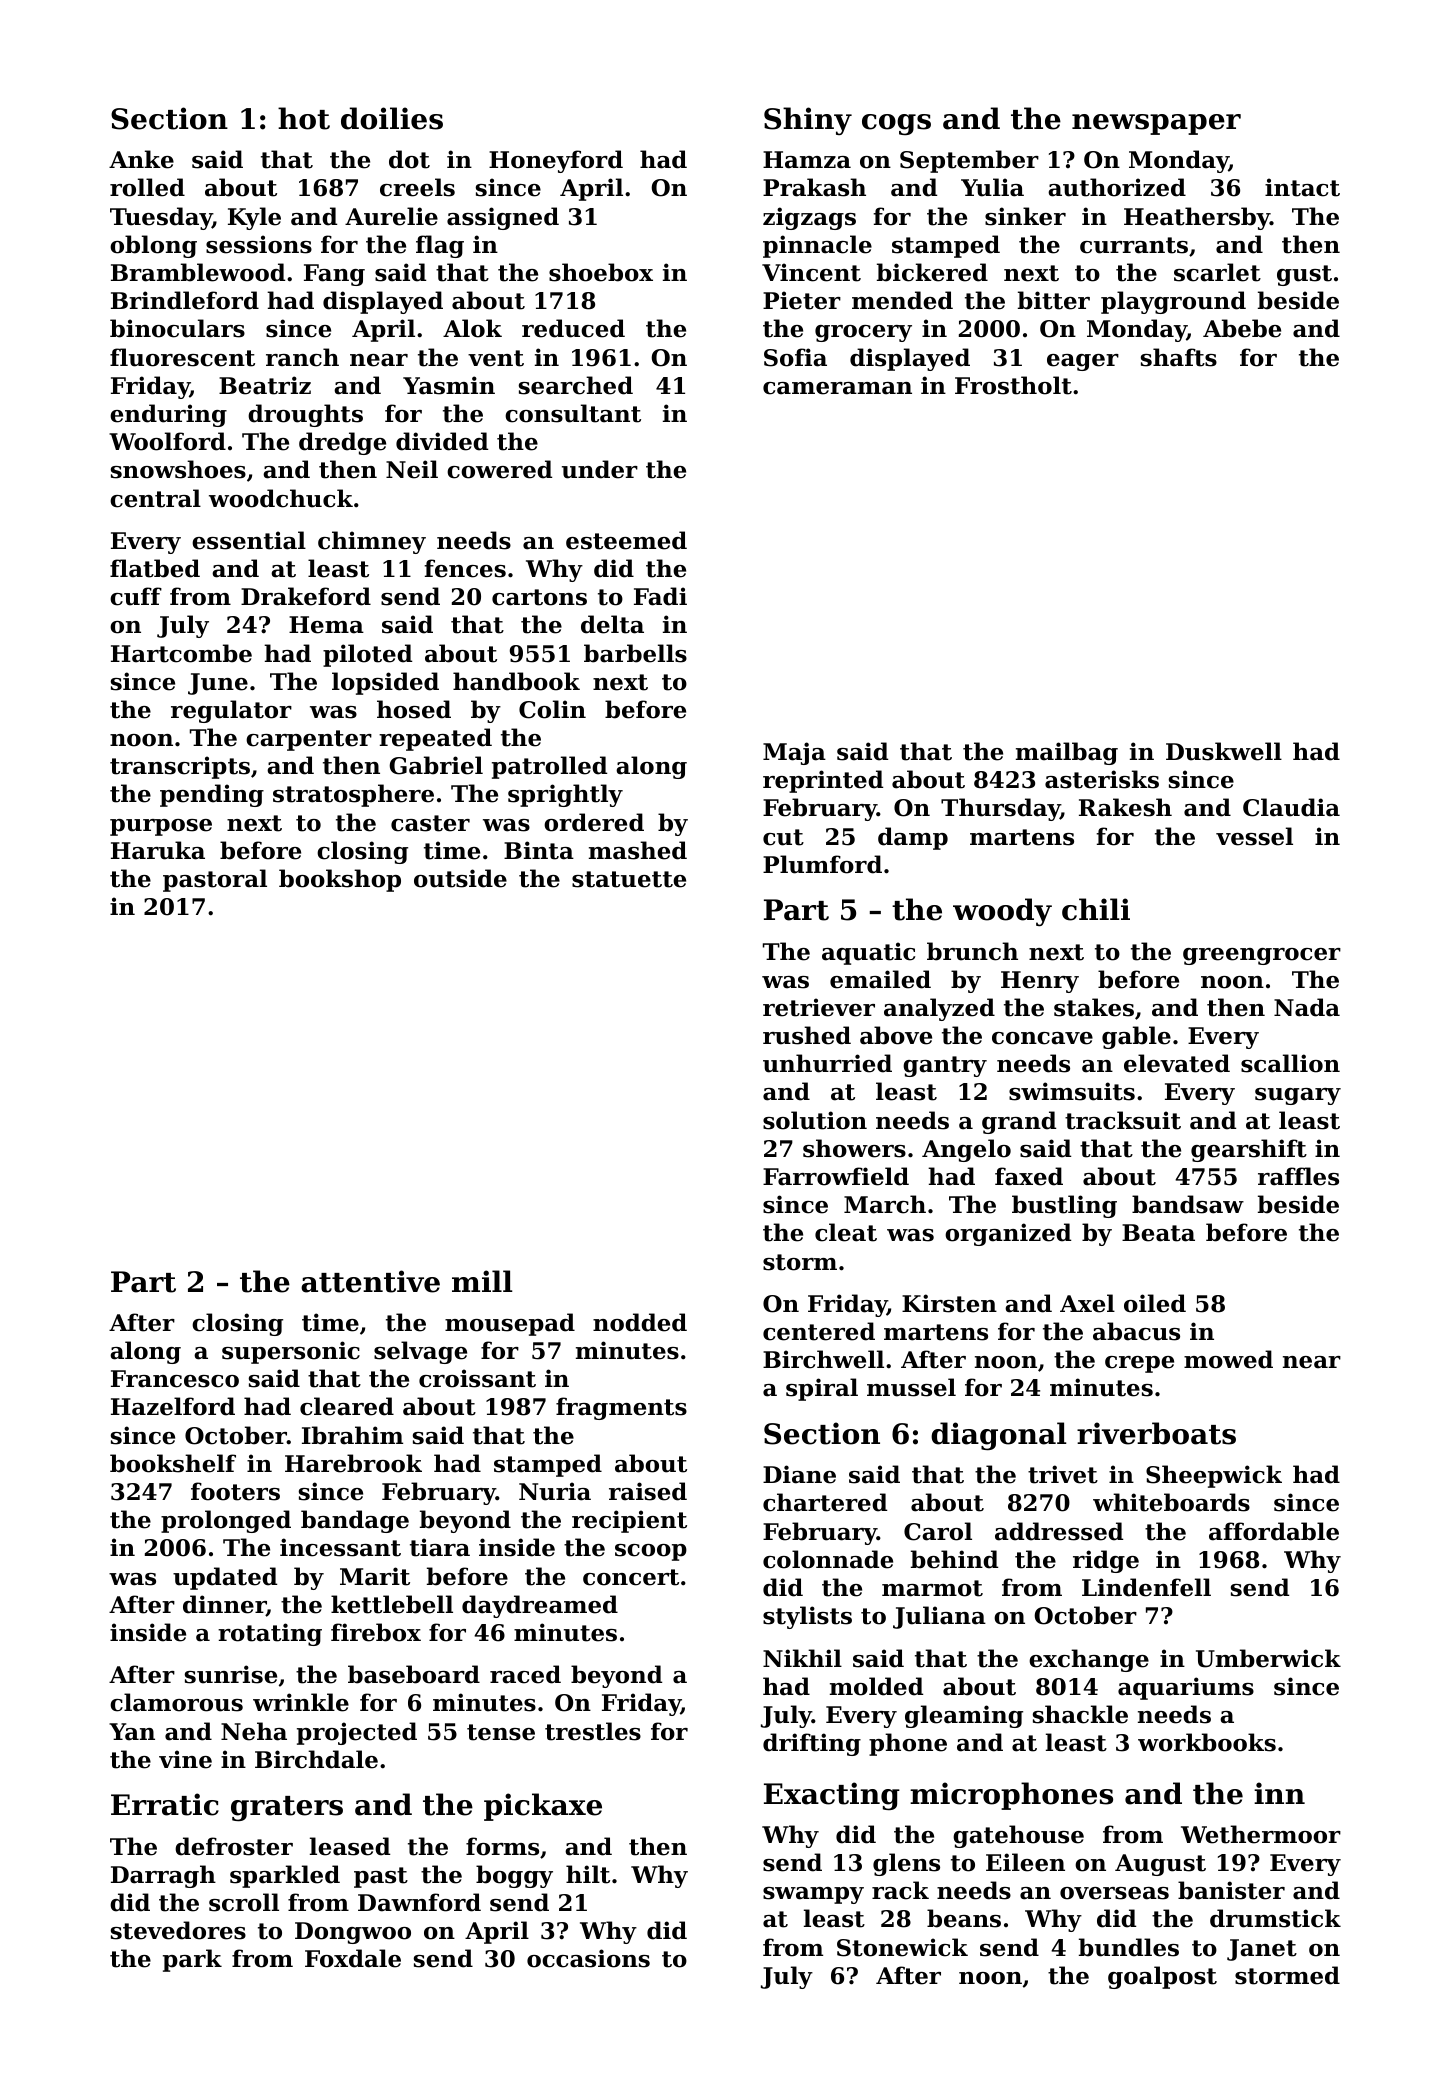 Image resolution: width=1450 pixels, height=2100 pixels. I want to click on scarlet, so click(1217, 272).
